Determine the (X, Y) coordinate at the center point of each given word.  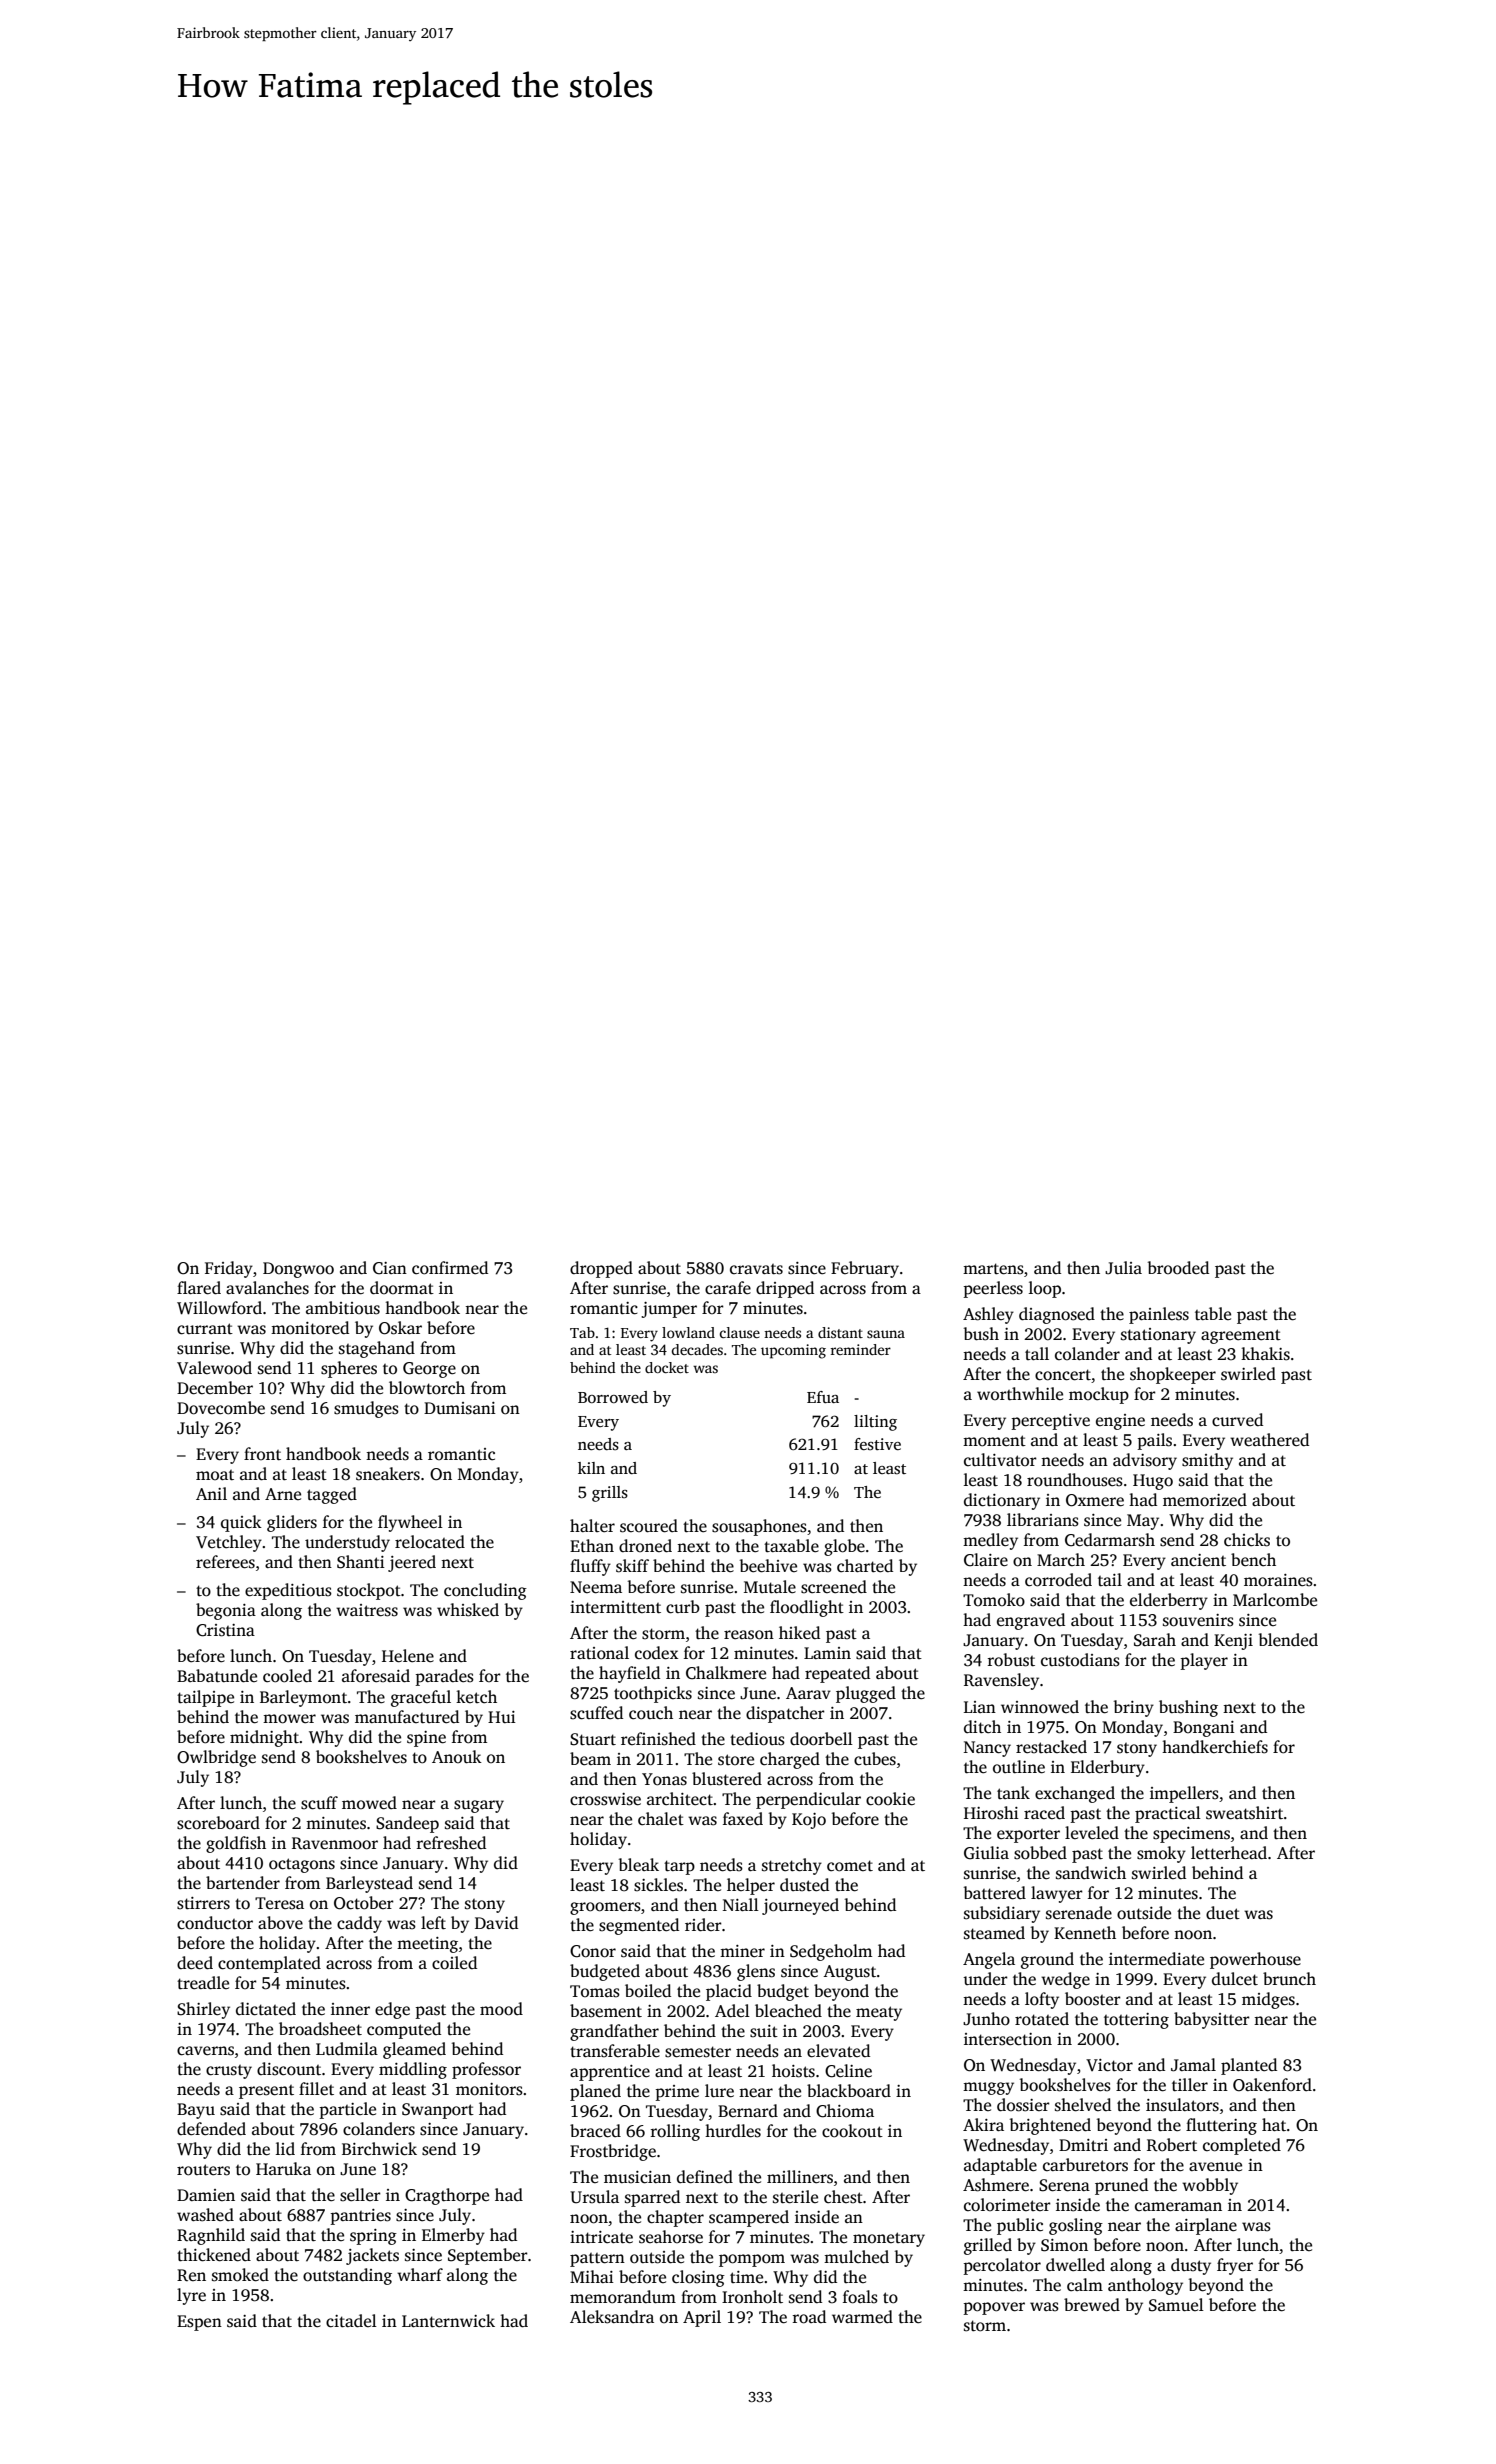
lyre (191, 2296)
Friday (229, 1269)
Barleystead (369, 1884)
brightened (1050, 2126)
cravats (756, 1269)
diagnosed (1057, 1315)
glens (756, 1972)
